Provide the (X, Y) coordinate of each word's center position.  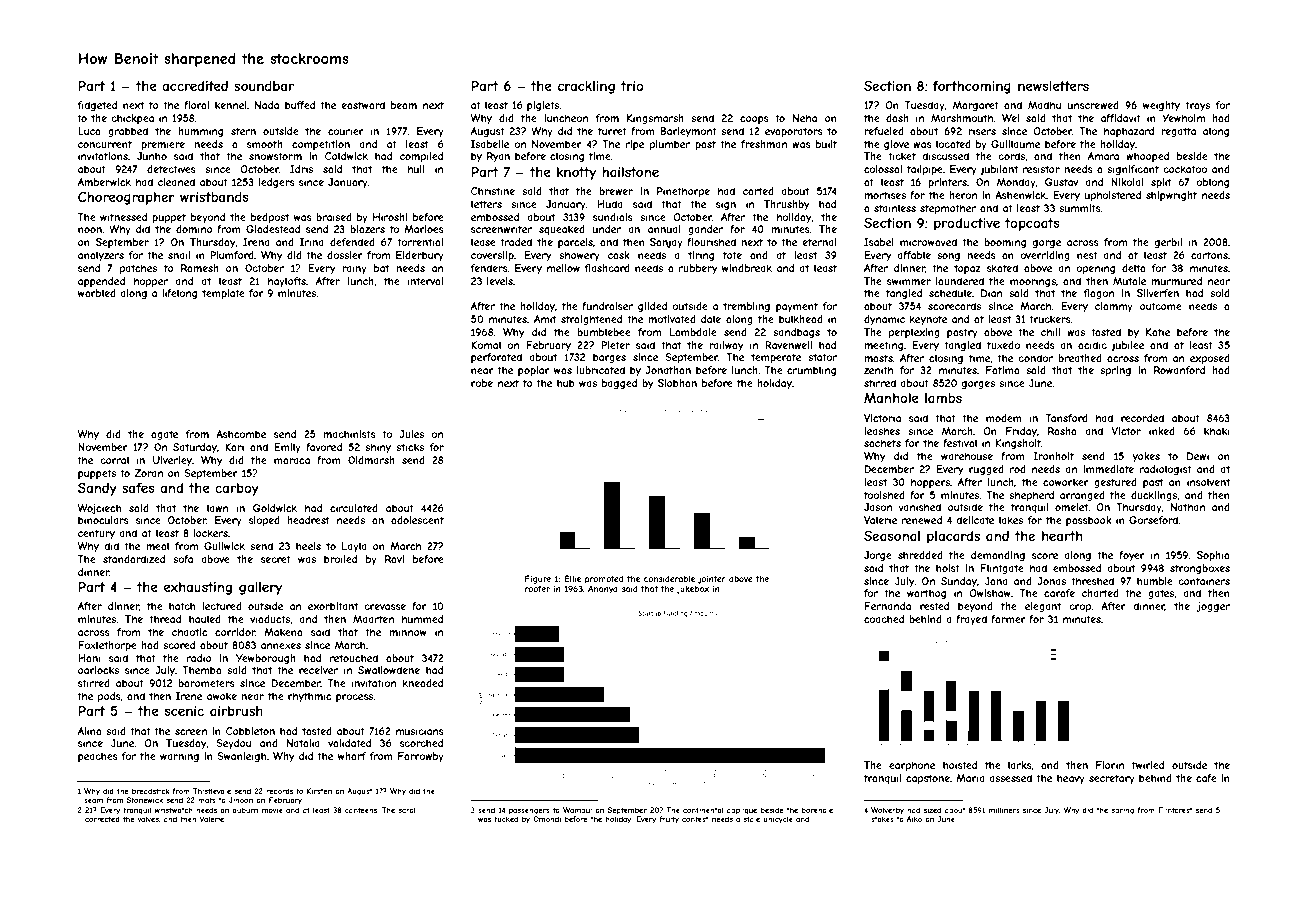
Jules (411, 434)
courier (346, 131)
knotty (576, 173)
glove (896, 145)
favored (324, 447)
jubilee (1127, 346)
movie (272, 810)
